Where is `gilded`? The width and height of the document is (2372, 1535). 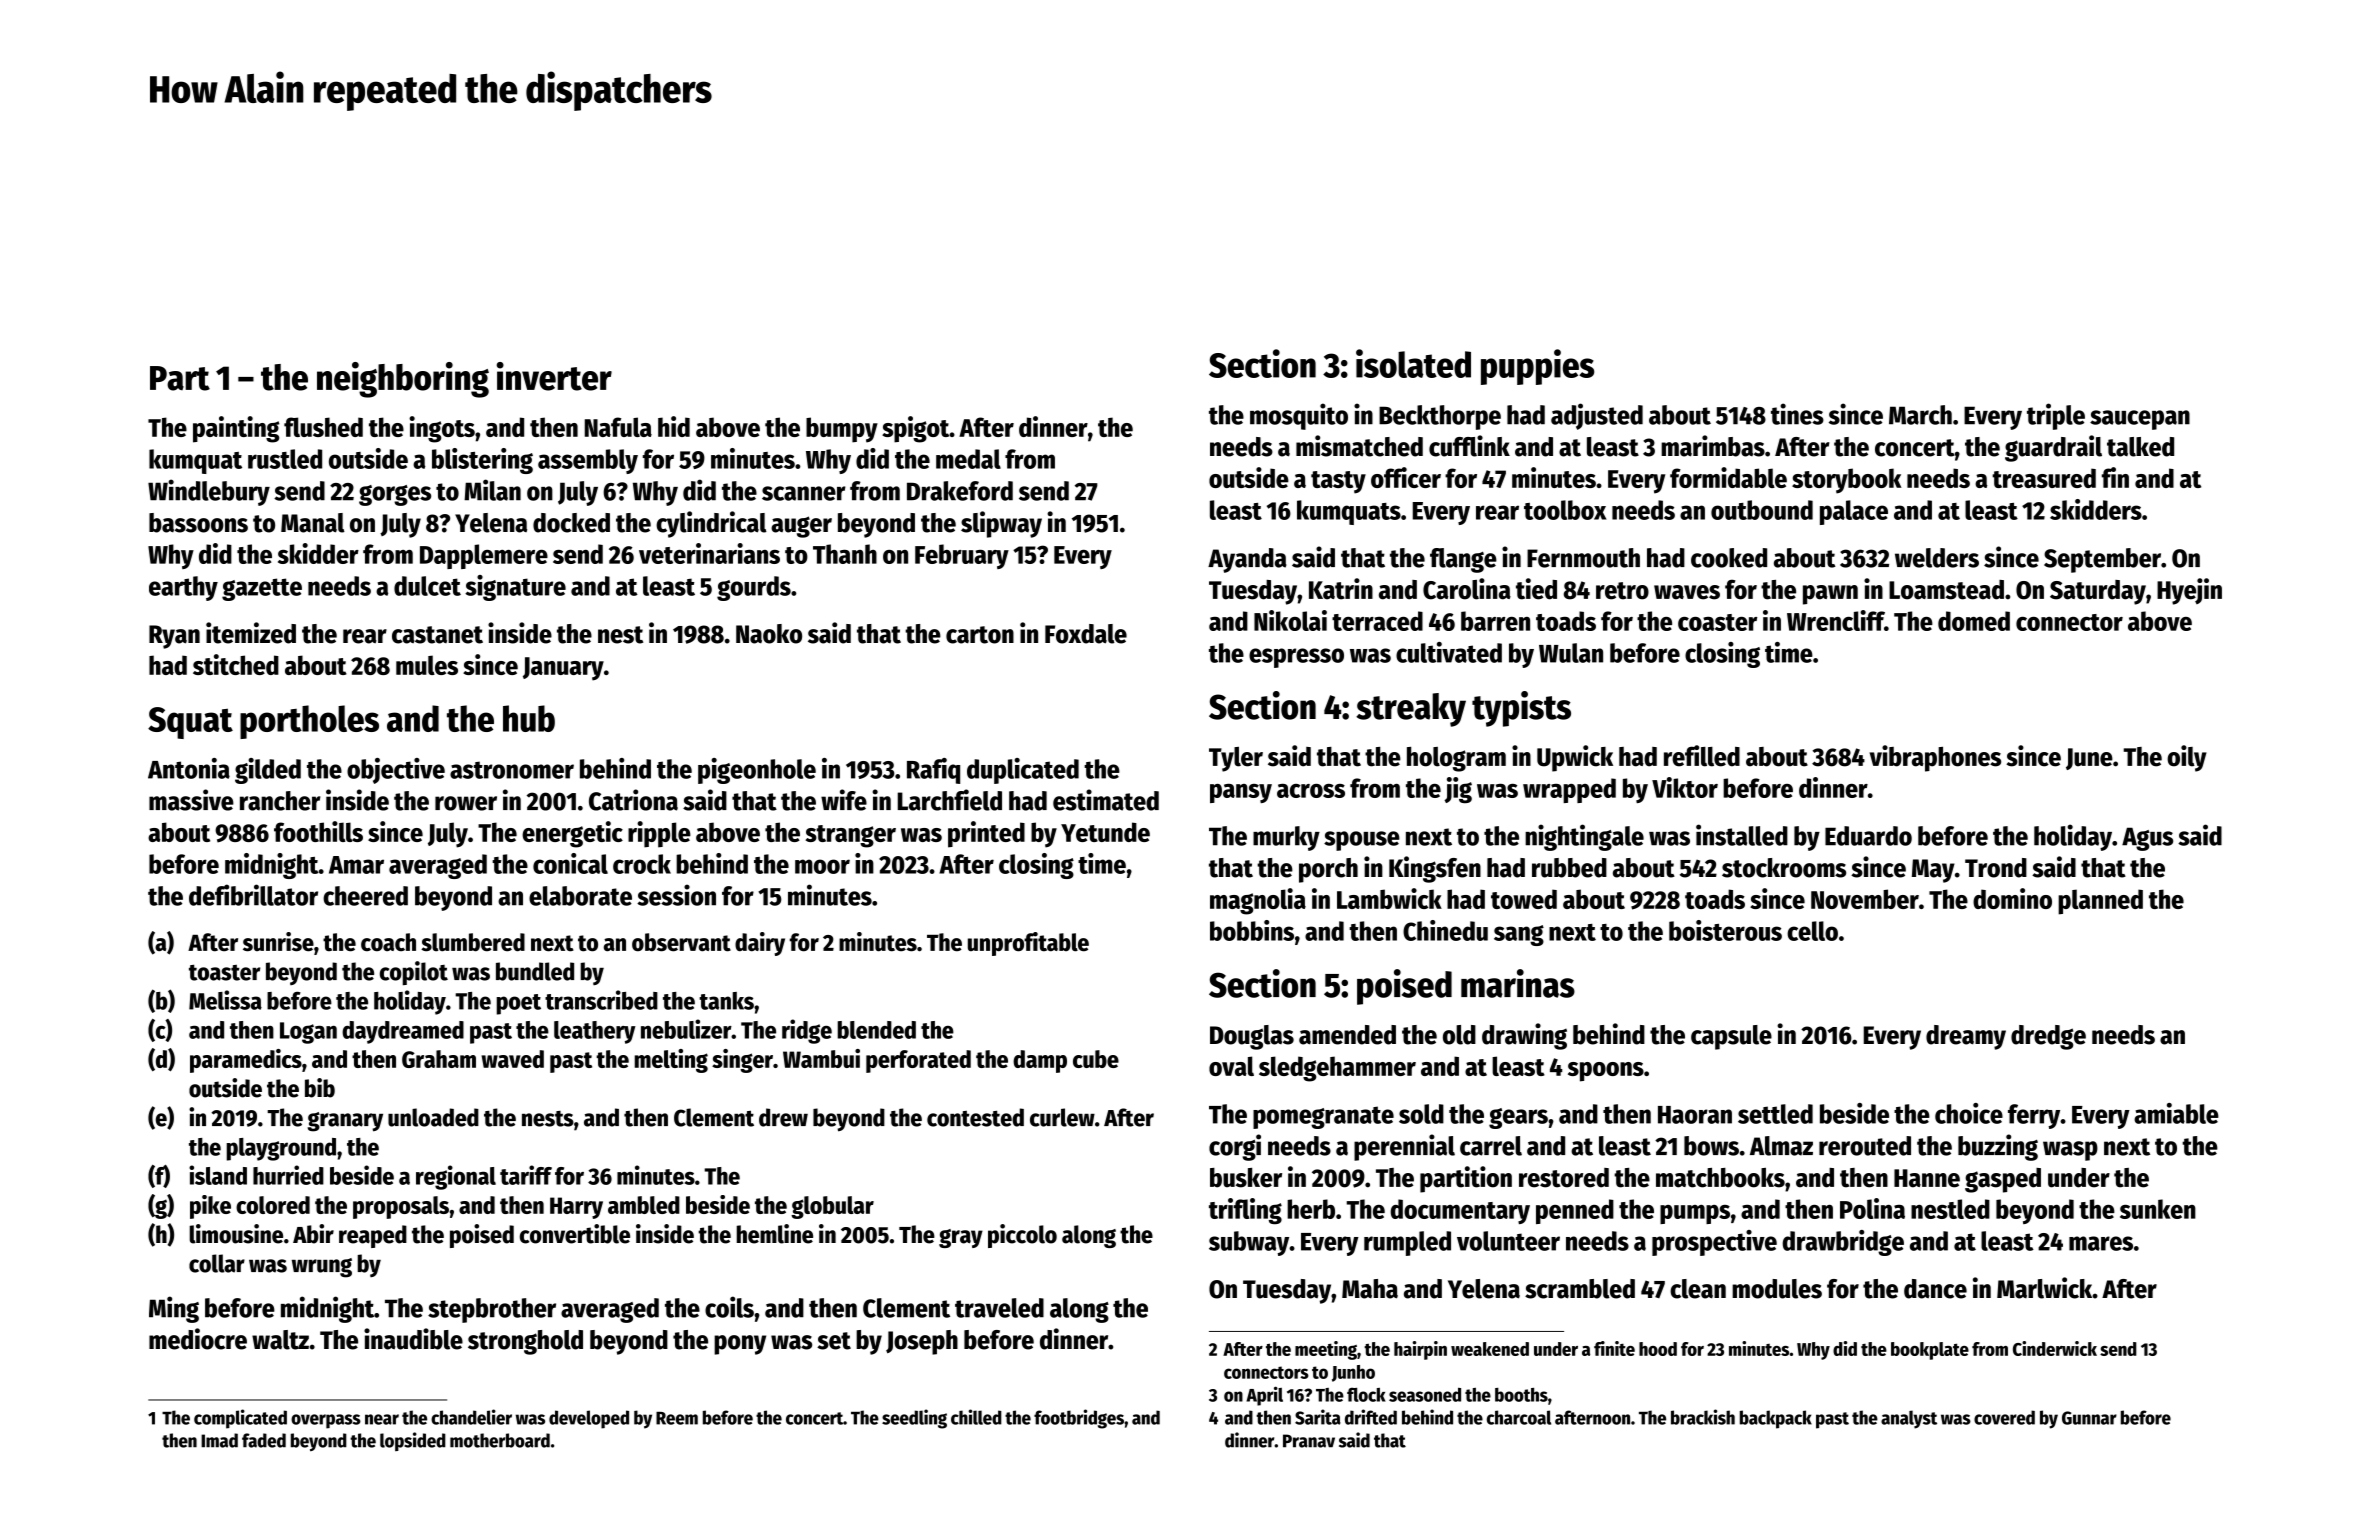
gilded is located at coordinates (268, 771).
